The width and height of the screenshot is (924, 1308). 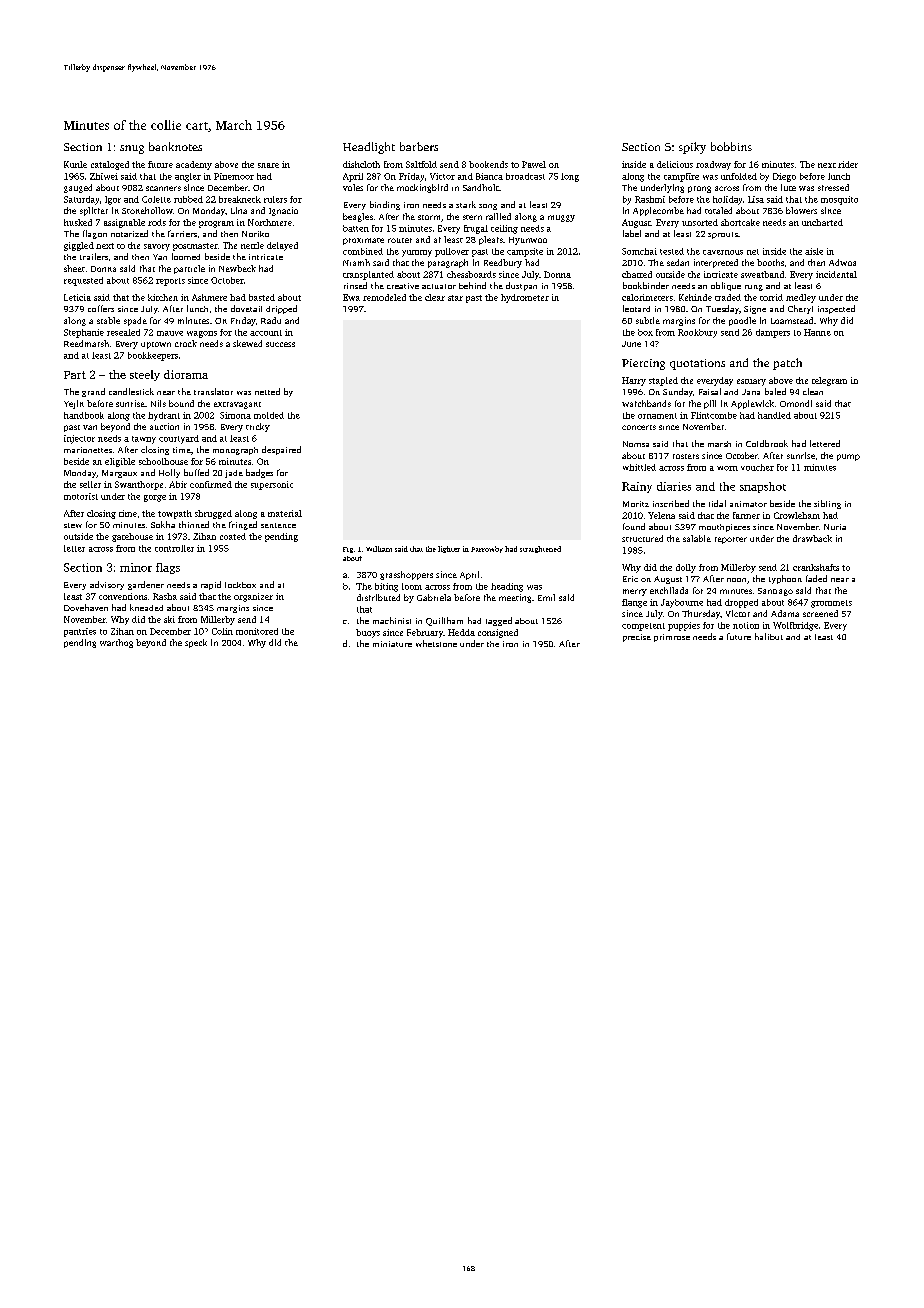 I want to click on hydrometer, so click(x=525, y=298).
